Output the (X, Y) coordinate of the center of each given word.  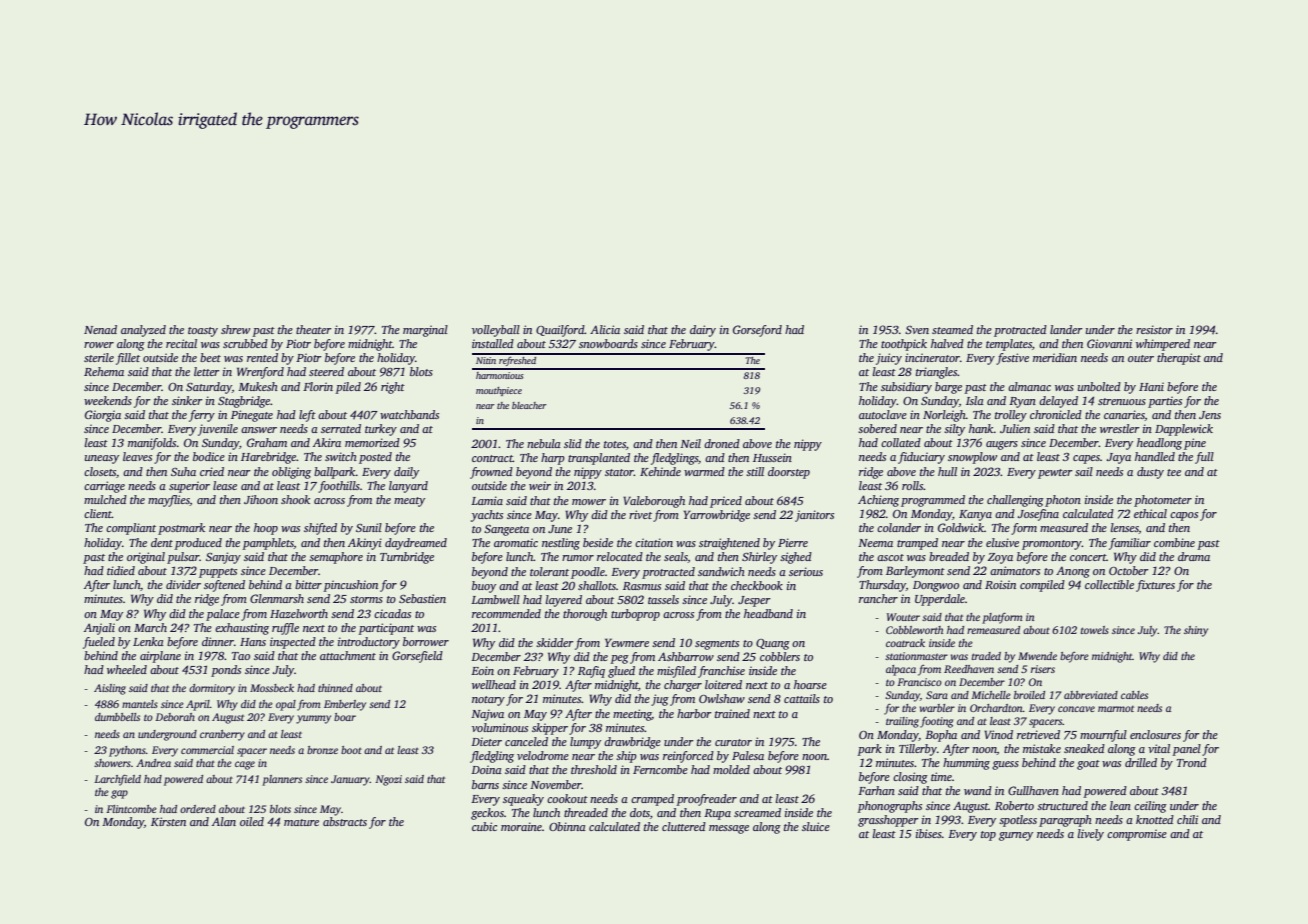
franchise (721, 672)
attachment (348, 655)
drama (1194, 556)
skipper (550, 729)
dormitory (212, 689)
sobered (877, 428)
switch (341, 456)
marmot (1116, 708)
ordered (198, 809)
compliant (131, 529)
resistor (1154, 329)
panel (1186, 750)
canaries (1124, 415)
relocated (620, 556)
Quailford (560, 331)
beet (210, 357)
